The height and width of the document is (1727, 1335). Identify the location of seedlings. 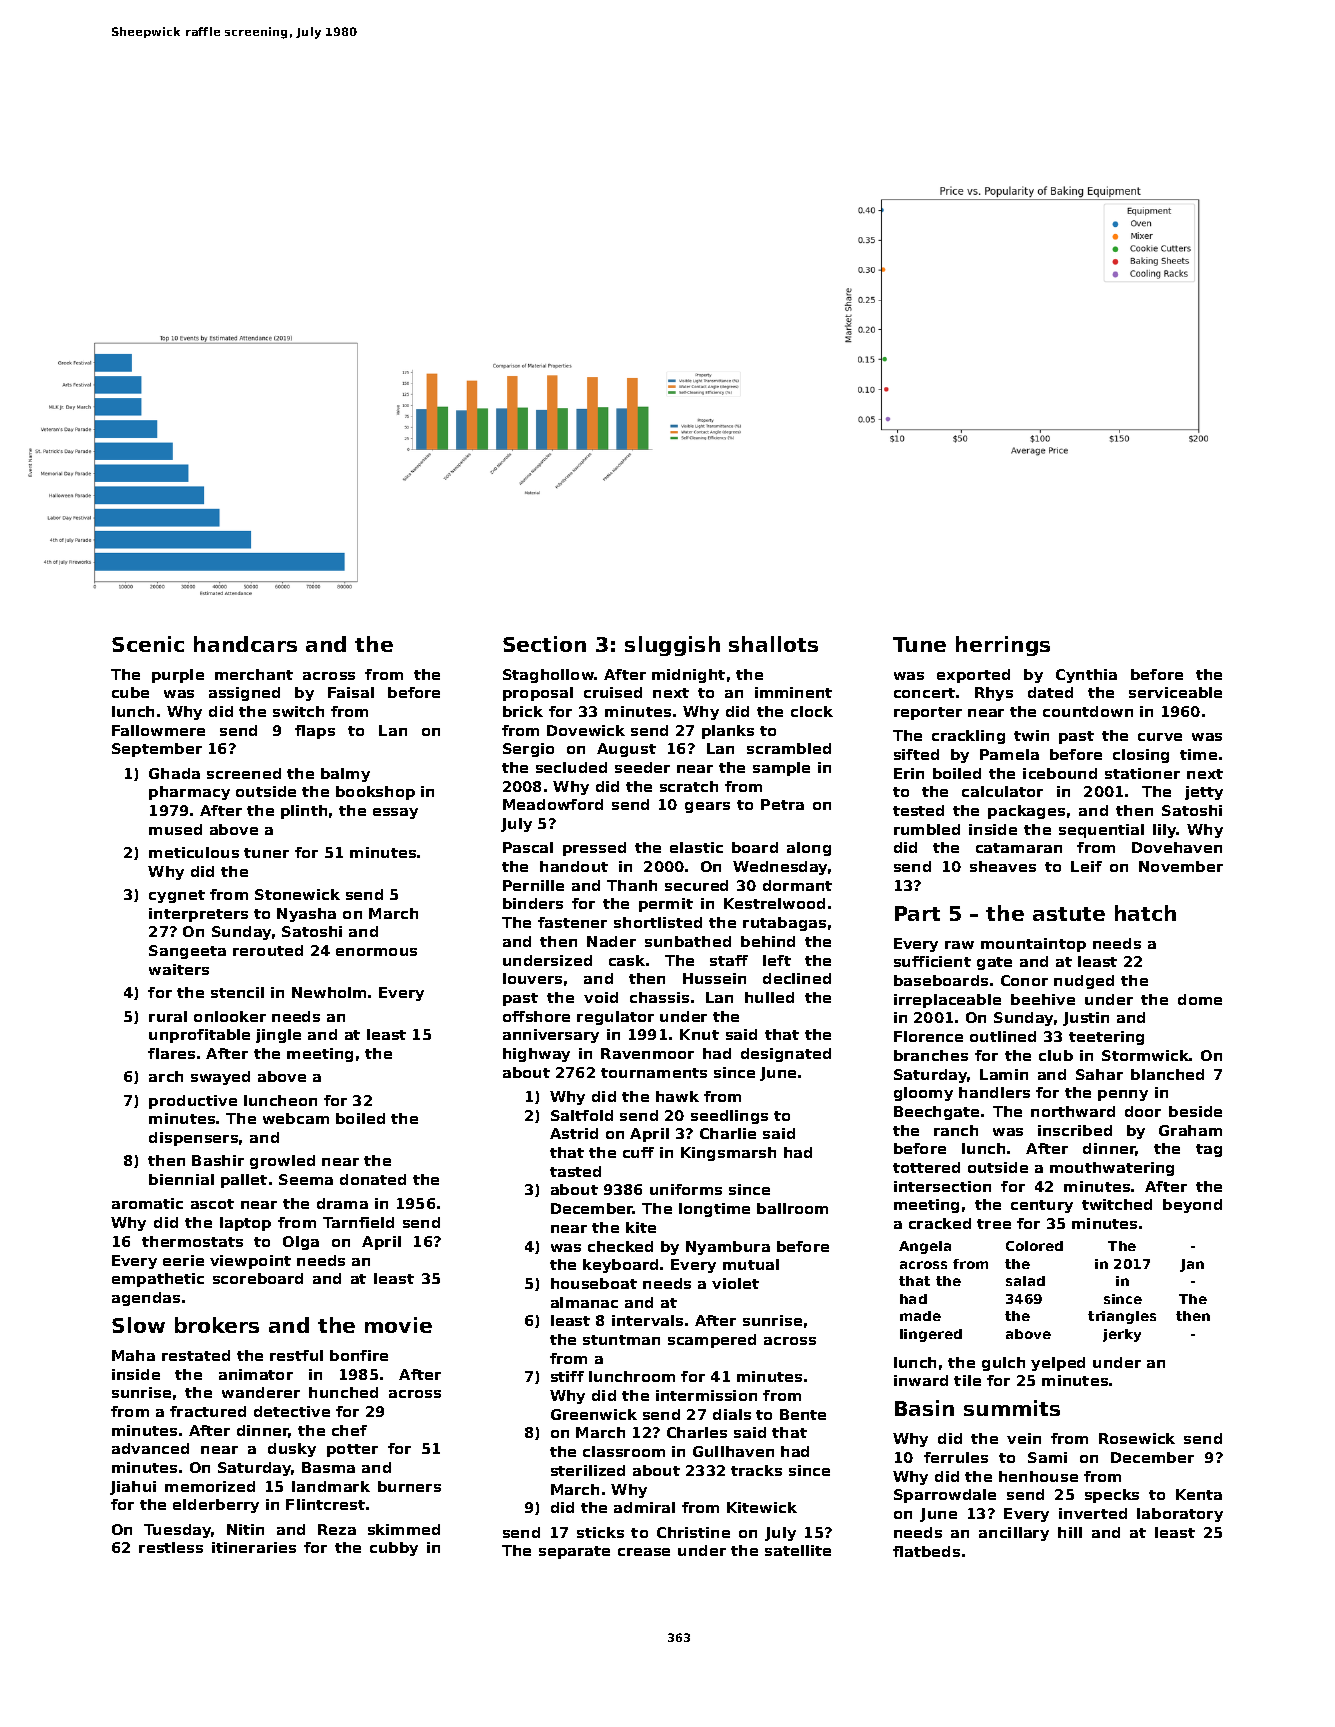
(729, 1117).
